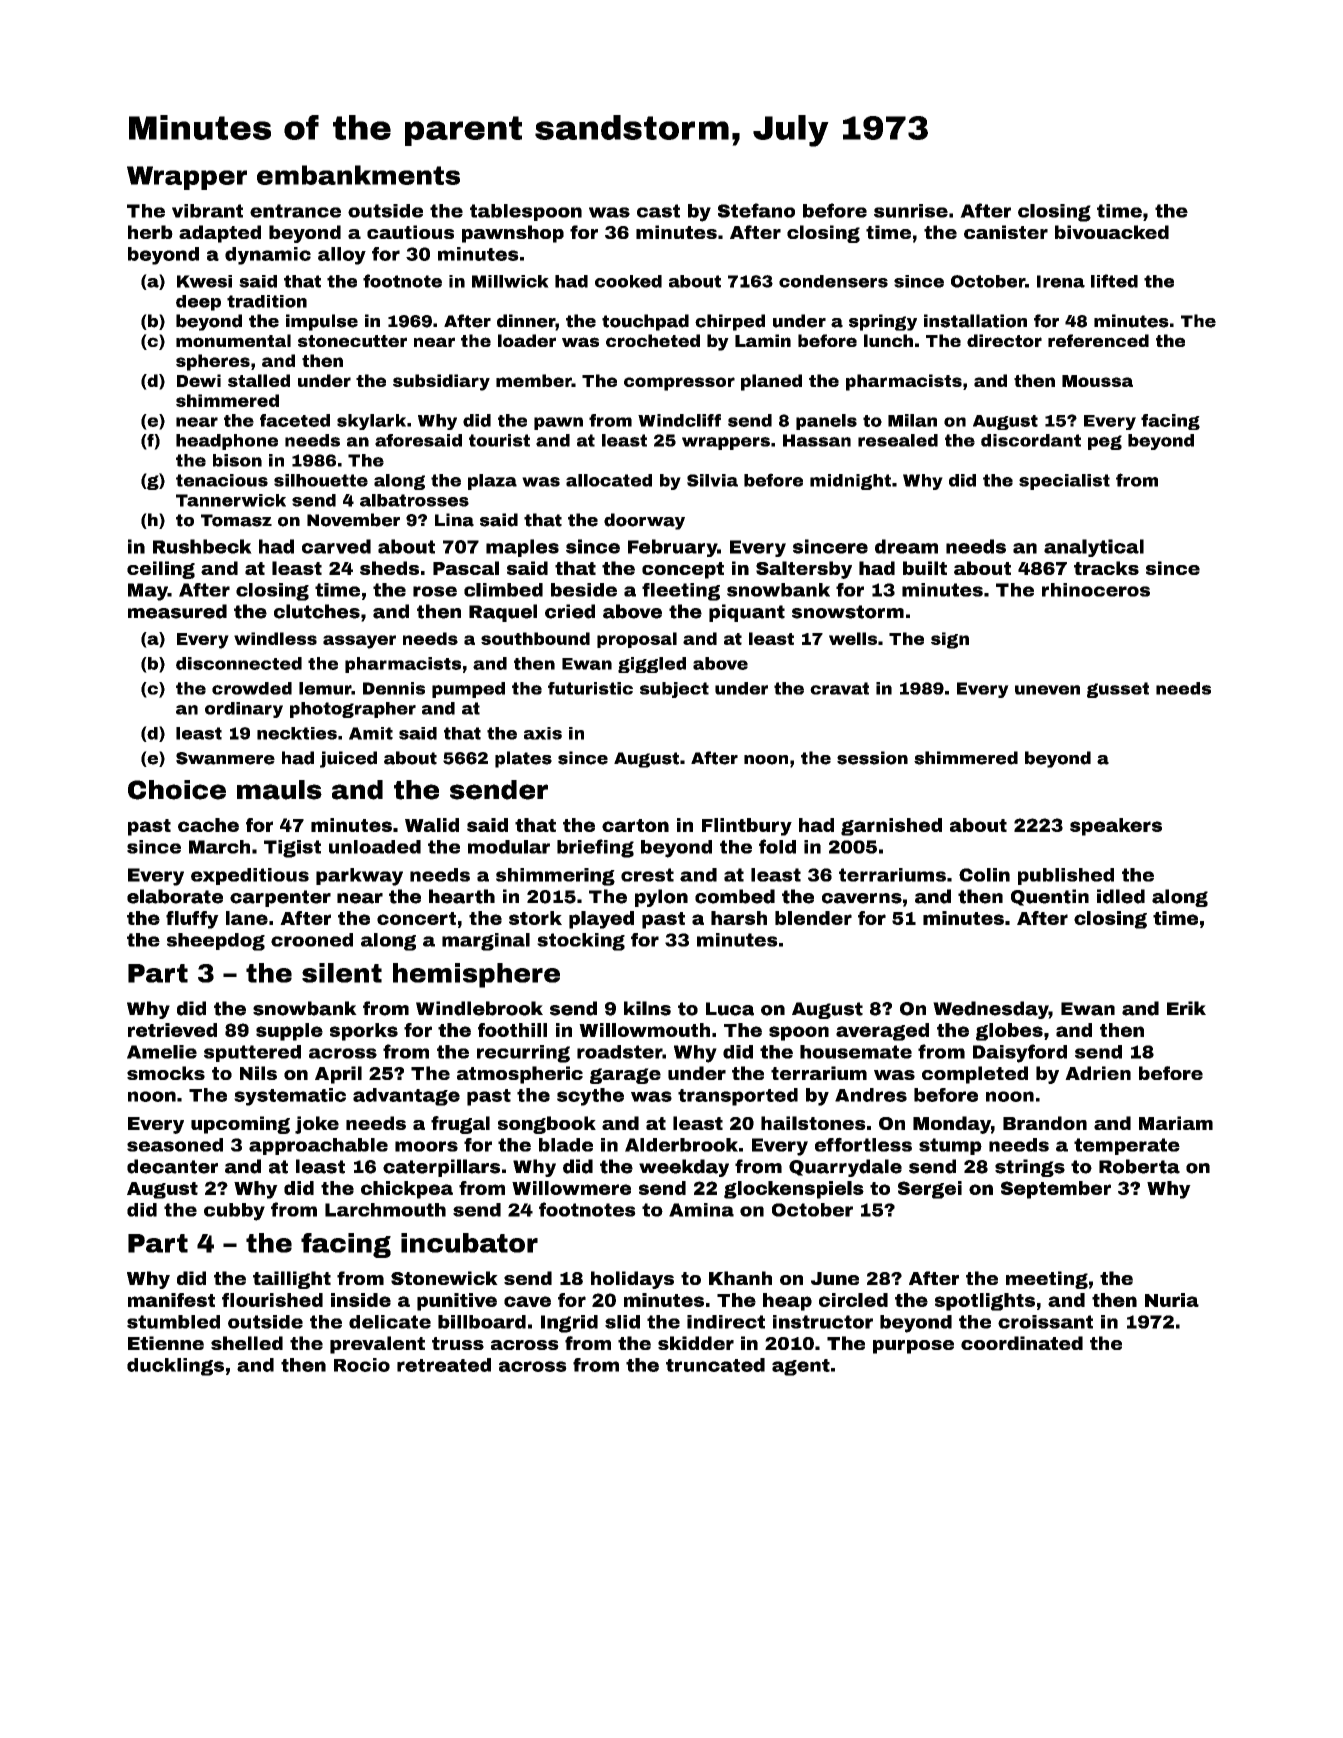 This document has height=1738, width=1343. Describe the element at coordinates (839, 688) in the document. I see `cravat` at that location.
